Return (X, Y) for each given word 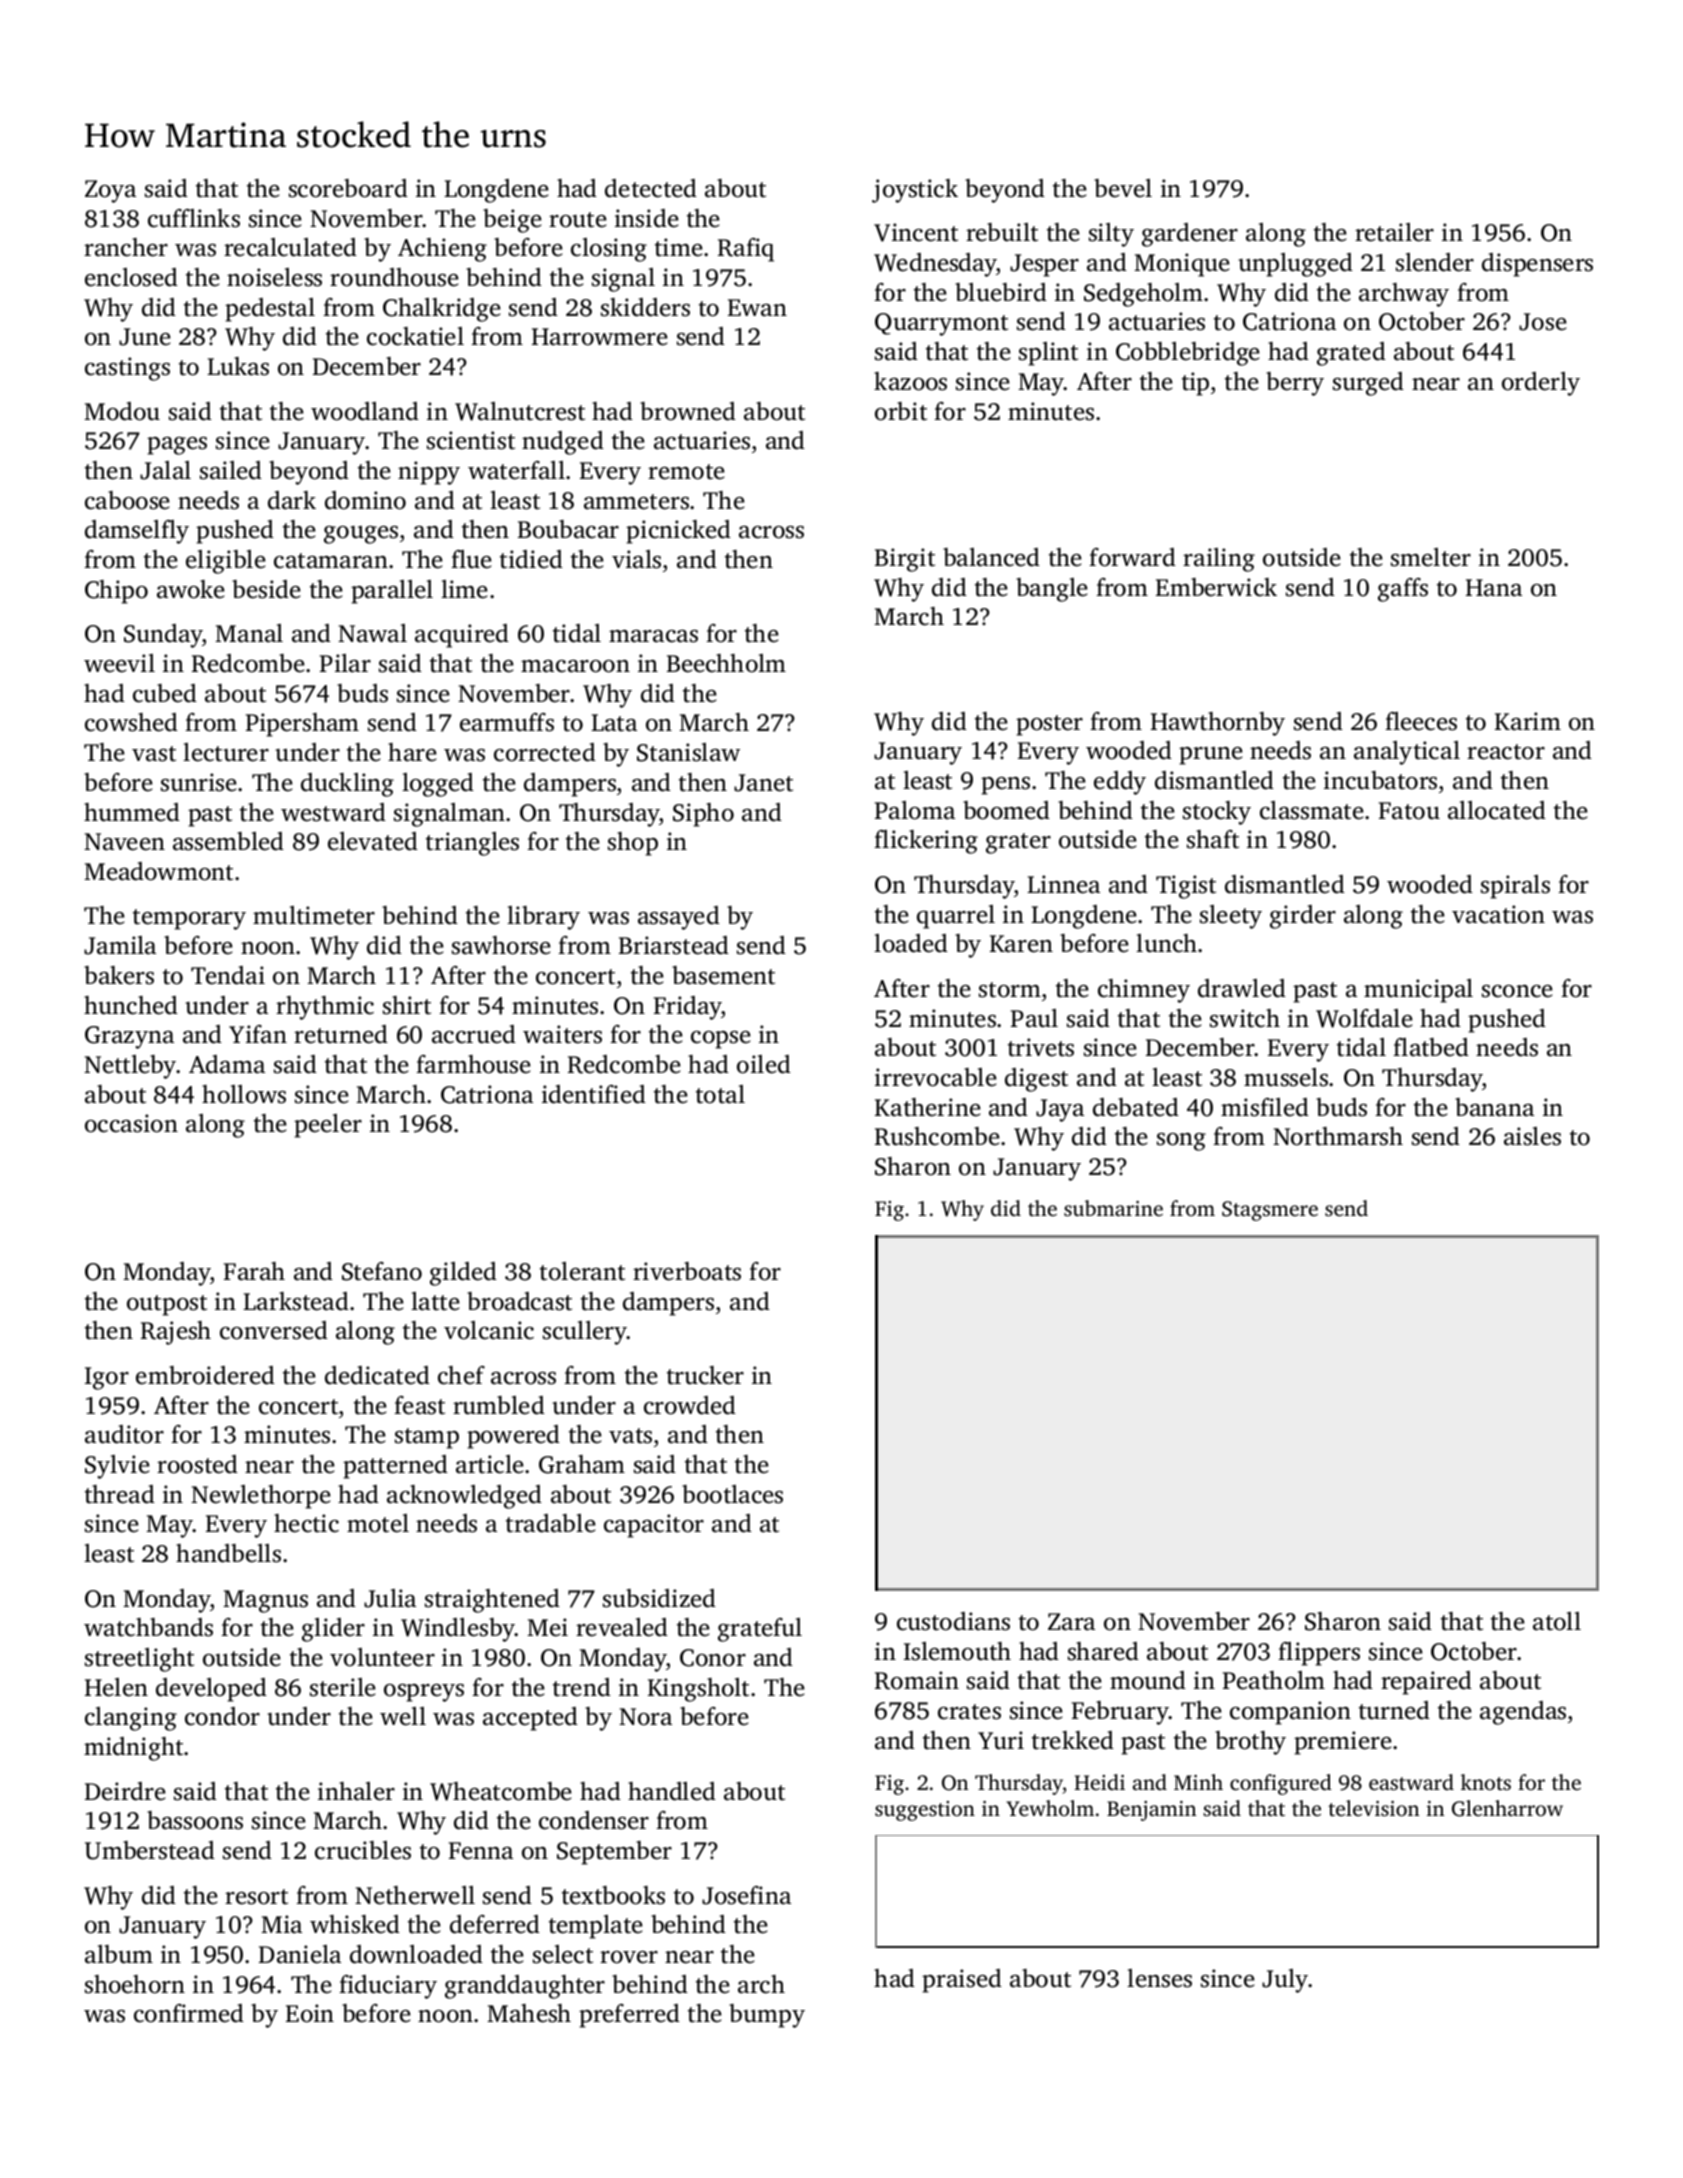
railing (1219, 560)
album (119, 1954)
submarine (1113, 1208)
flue (471, 559)
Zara (1071, 1622)
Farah (254, 1271)
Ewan (757, 308)
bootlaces (732, 1494)
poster (1049, 725)
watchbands (148, 1627)
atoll (1557, 1621)
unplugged (1295, 265)
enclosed (131, 277)
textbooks (613, 1895)
